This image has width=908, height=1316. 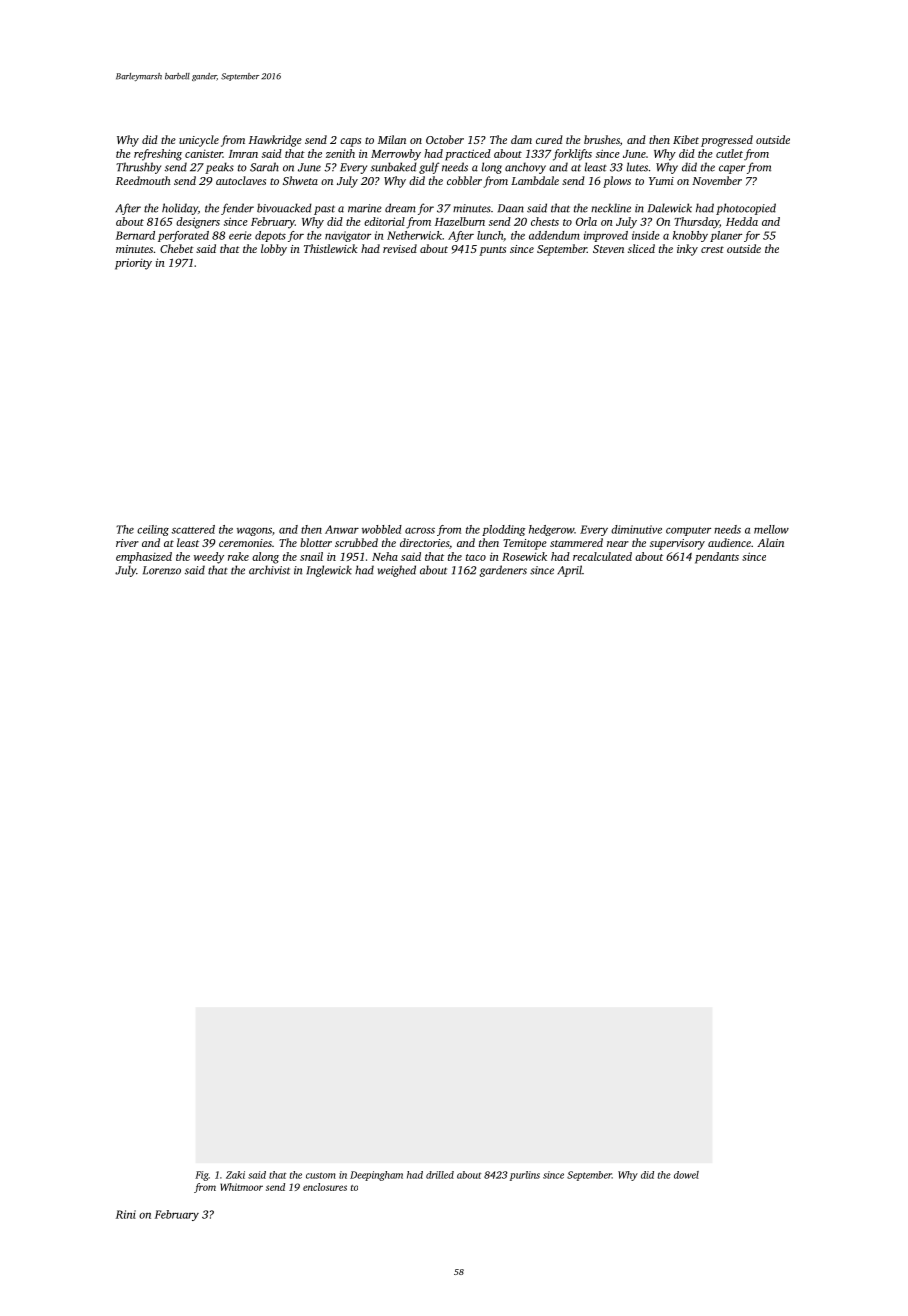 I want to click on Alain, so click(x=770, y=542).
